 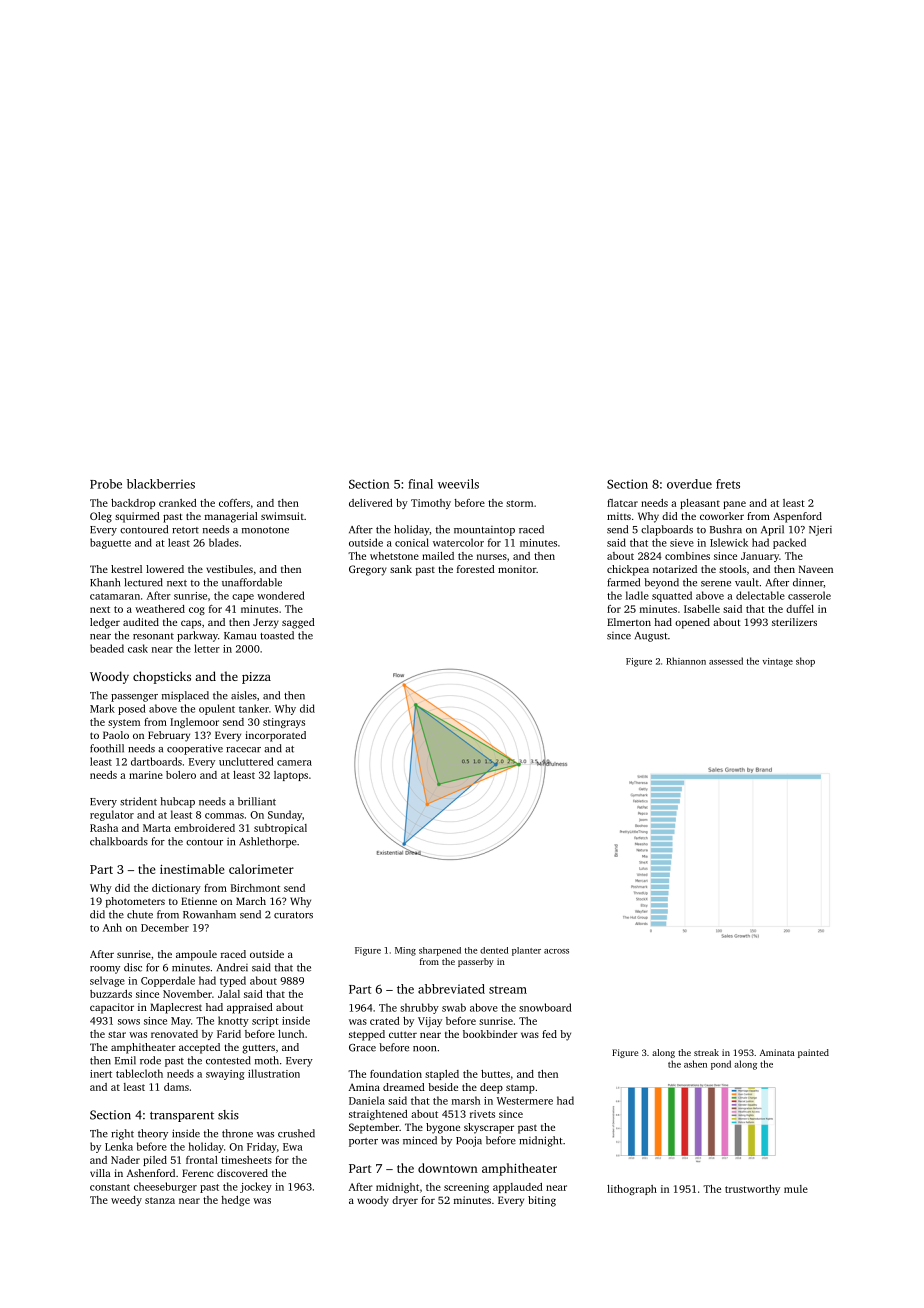 What do you see at coordinates (257, 801) in the screenshot?
I see `brilliant` at bounding box center [257, 801].
